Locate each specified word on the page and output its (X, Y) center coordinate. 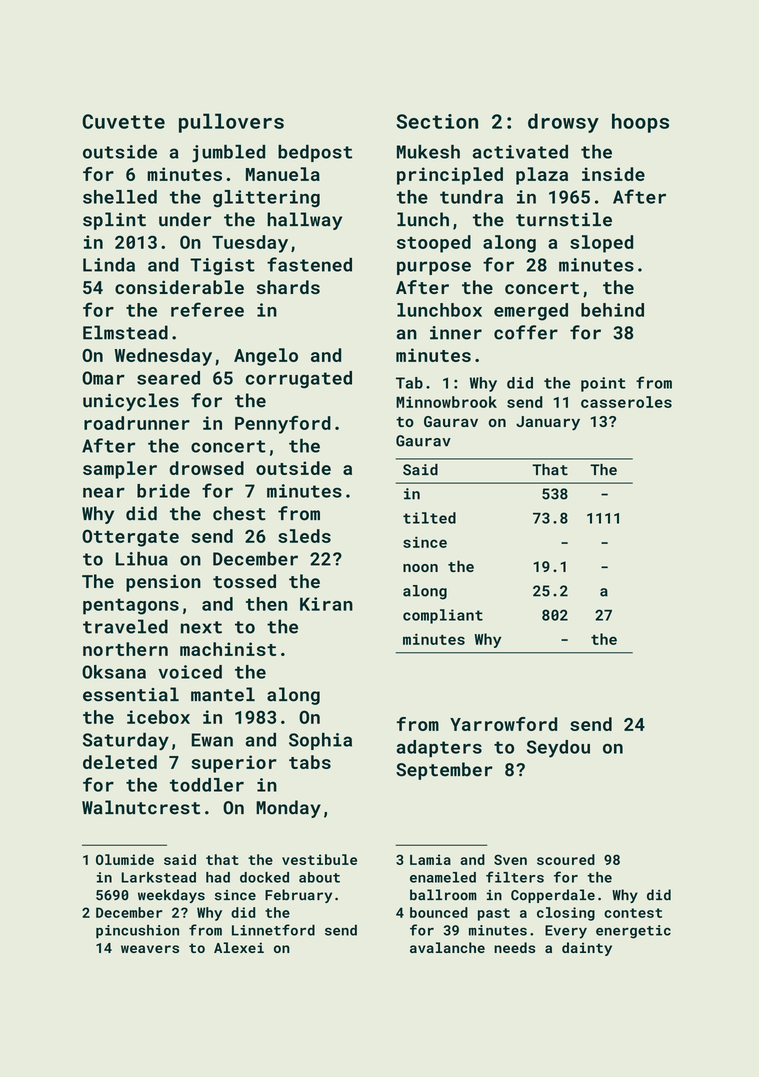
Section (437, 121)
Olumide (125, 859)
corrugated (299, 380)
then (266, 604)
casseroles (626, 402)
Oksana (114, 672)
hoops (640, 123)
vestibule (319, 859)
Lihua (142, 558)
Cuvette (123, 121)
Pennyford (283, 425)
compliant (443, 616)
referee (207, 309)
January (548, 423)
